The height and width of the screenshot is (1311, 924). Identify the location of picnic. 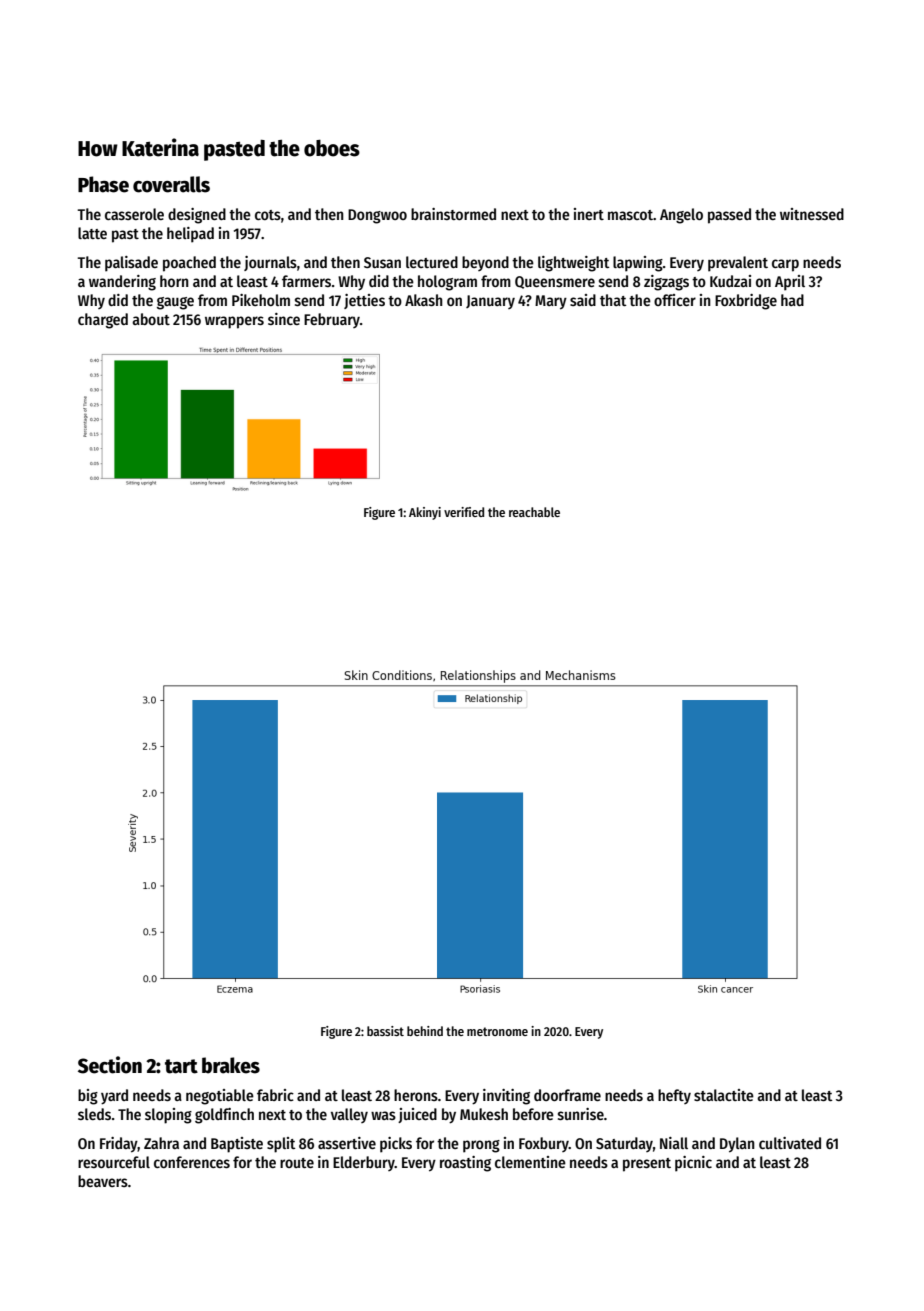
(693, 1164).
